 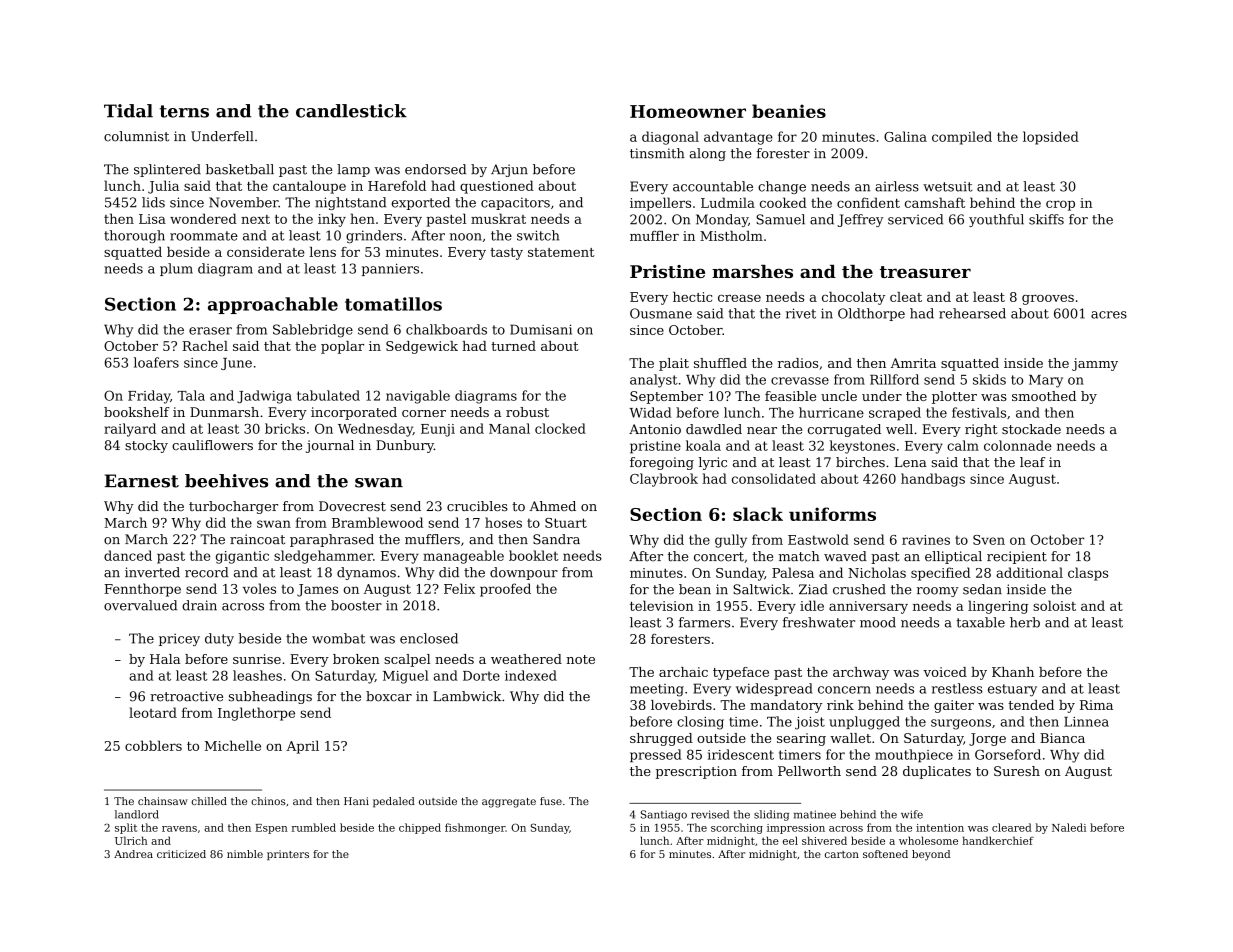 I want to click on television, so click(x=662, y=605).
